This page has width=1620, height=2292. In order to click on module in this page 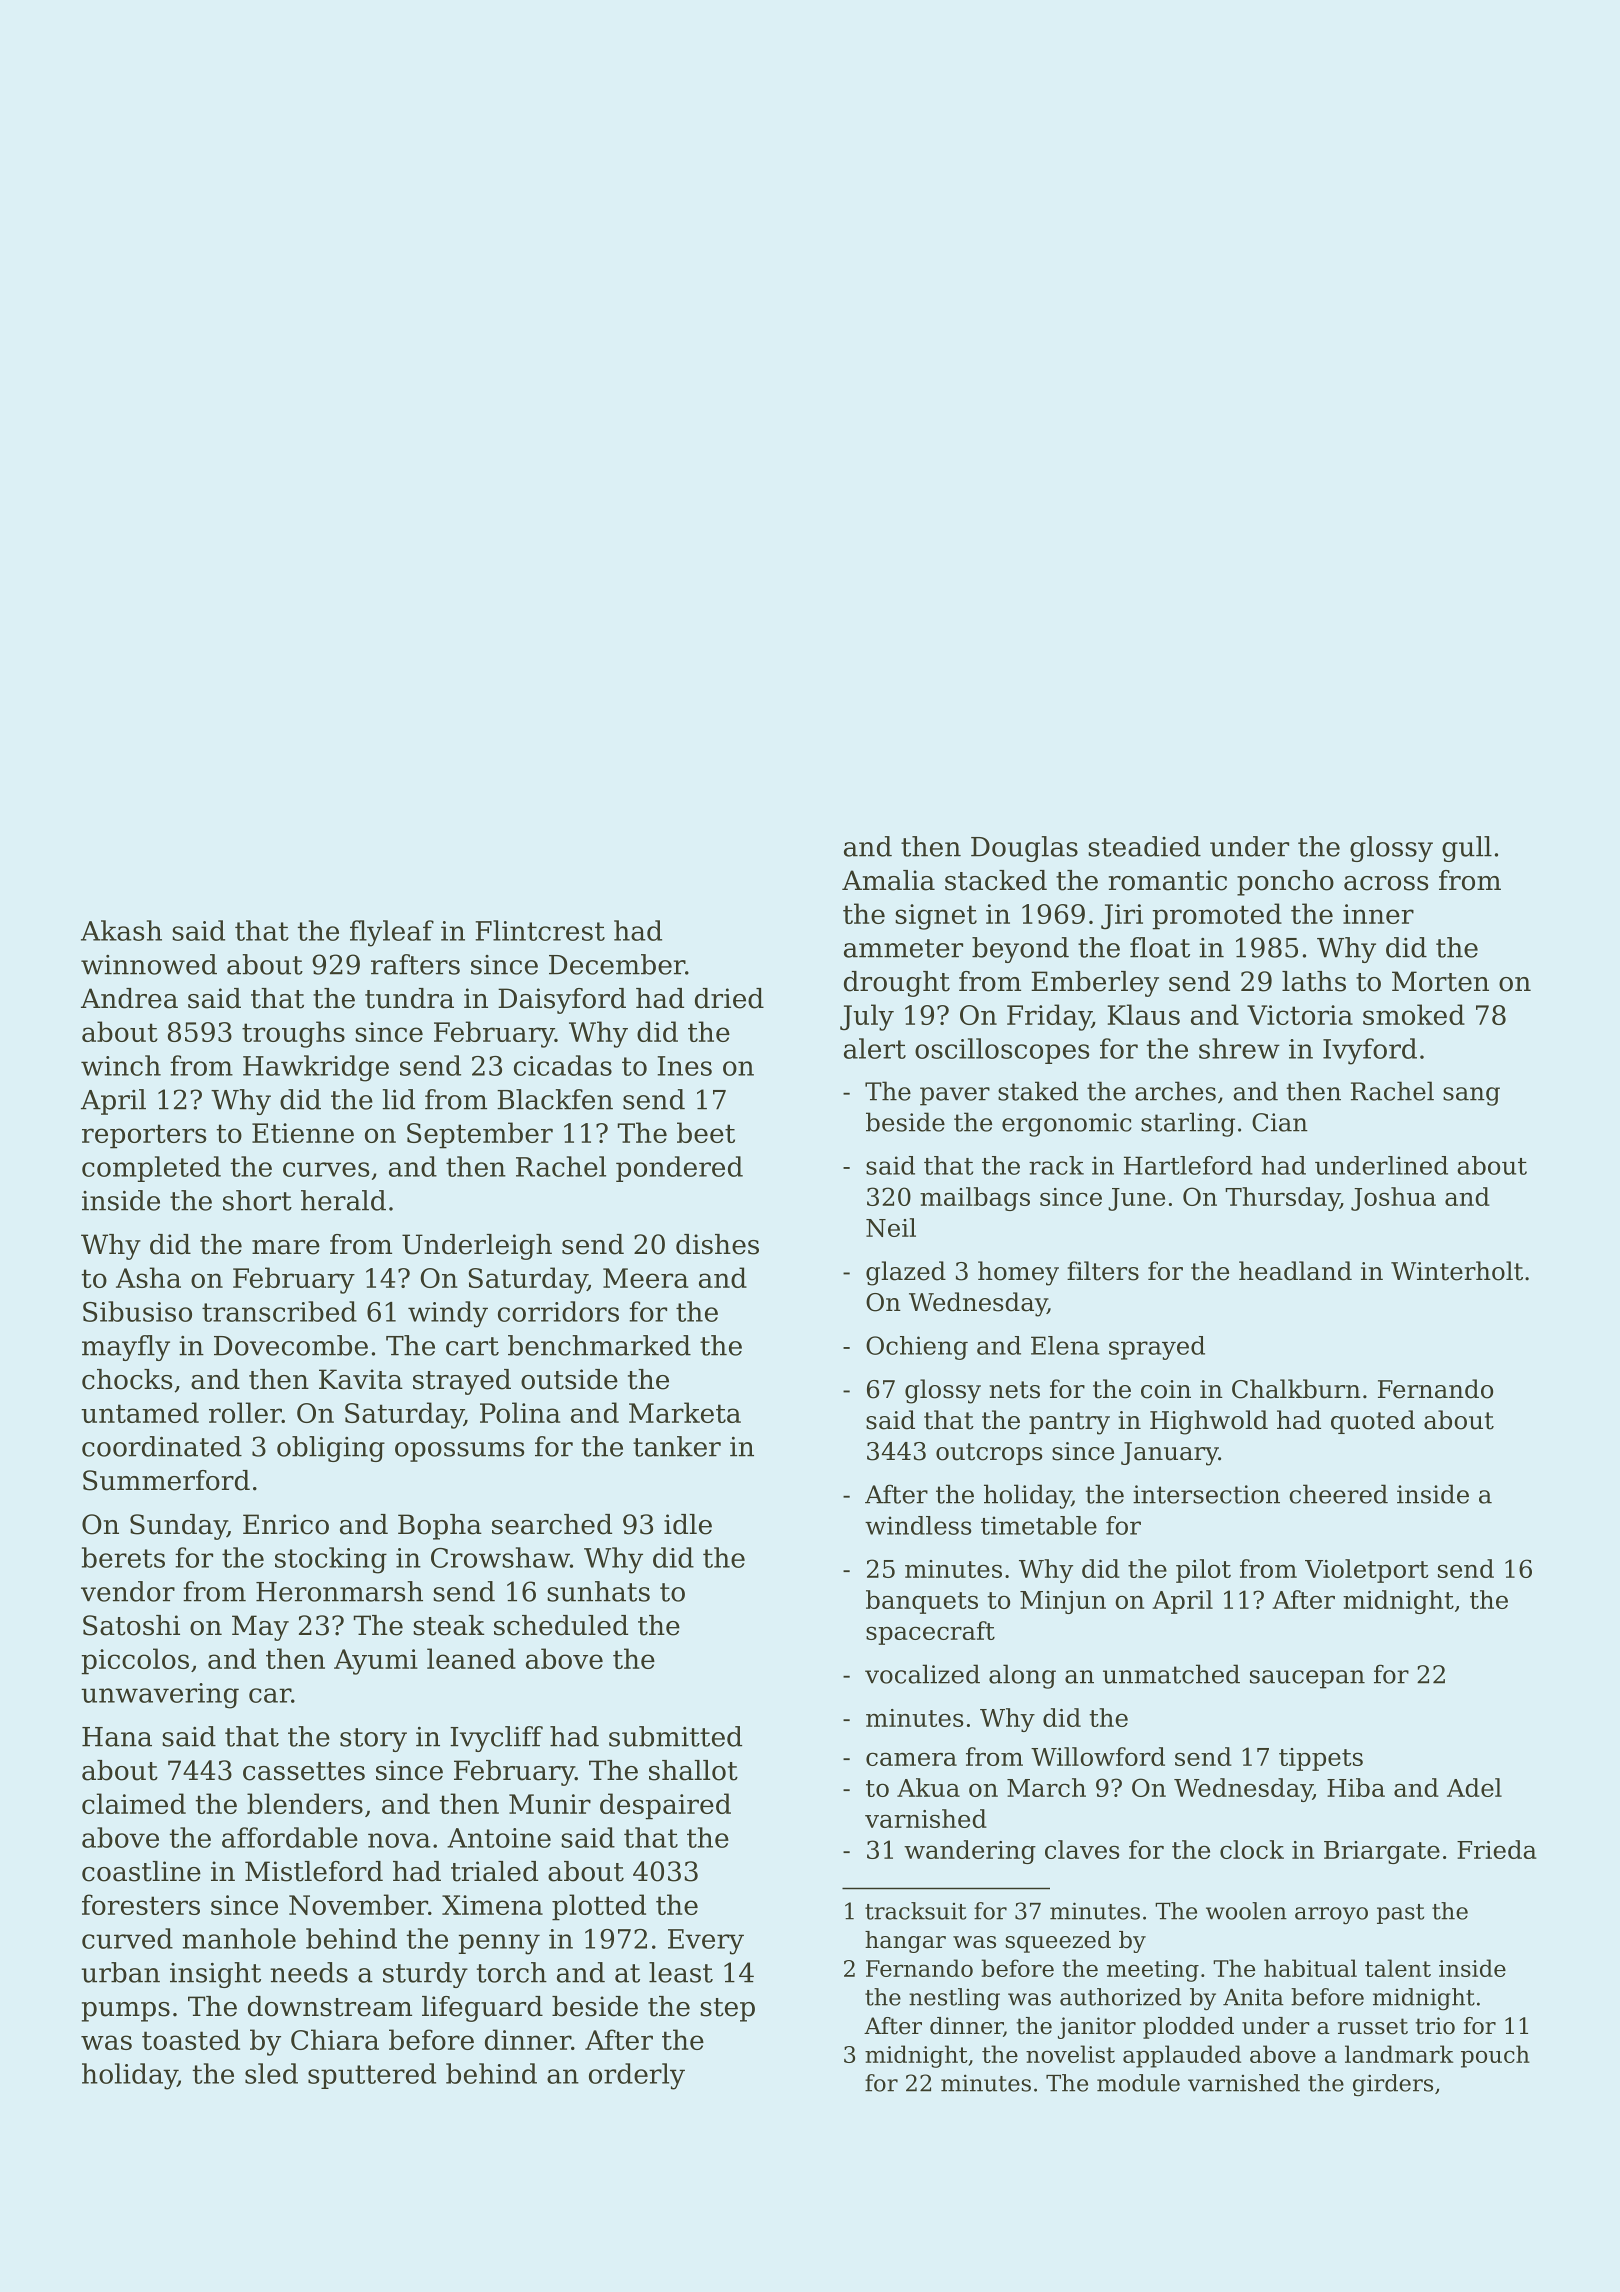, I will do `click(1138, 2083)`.
